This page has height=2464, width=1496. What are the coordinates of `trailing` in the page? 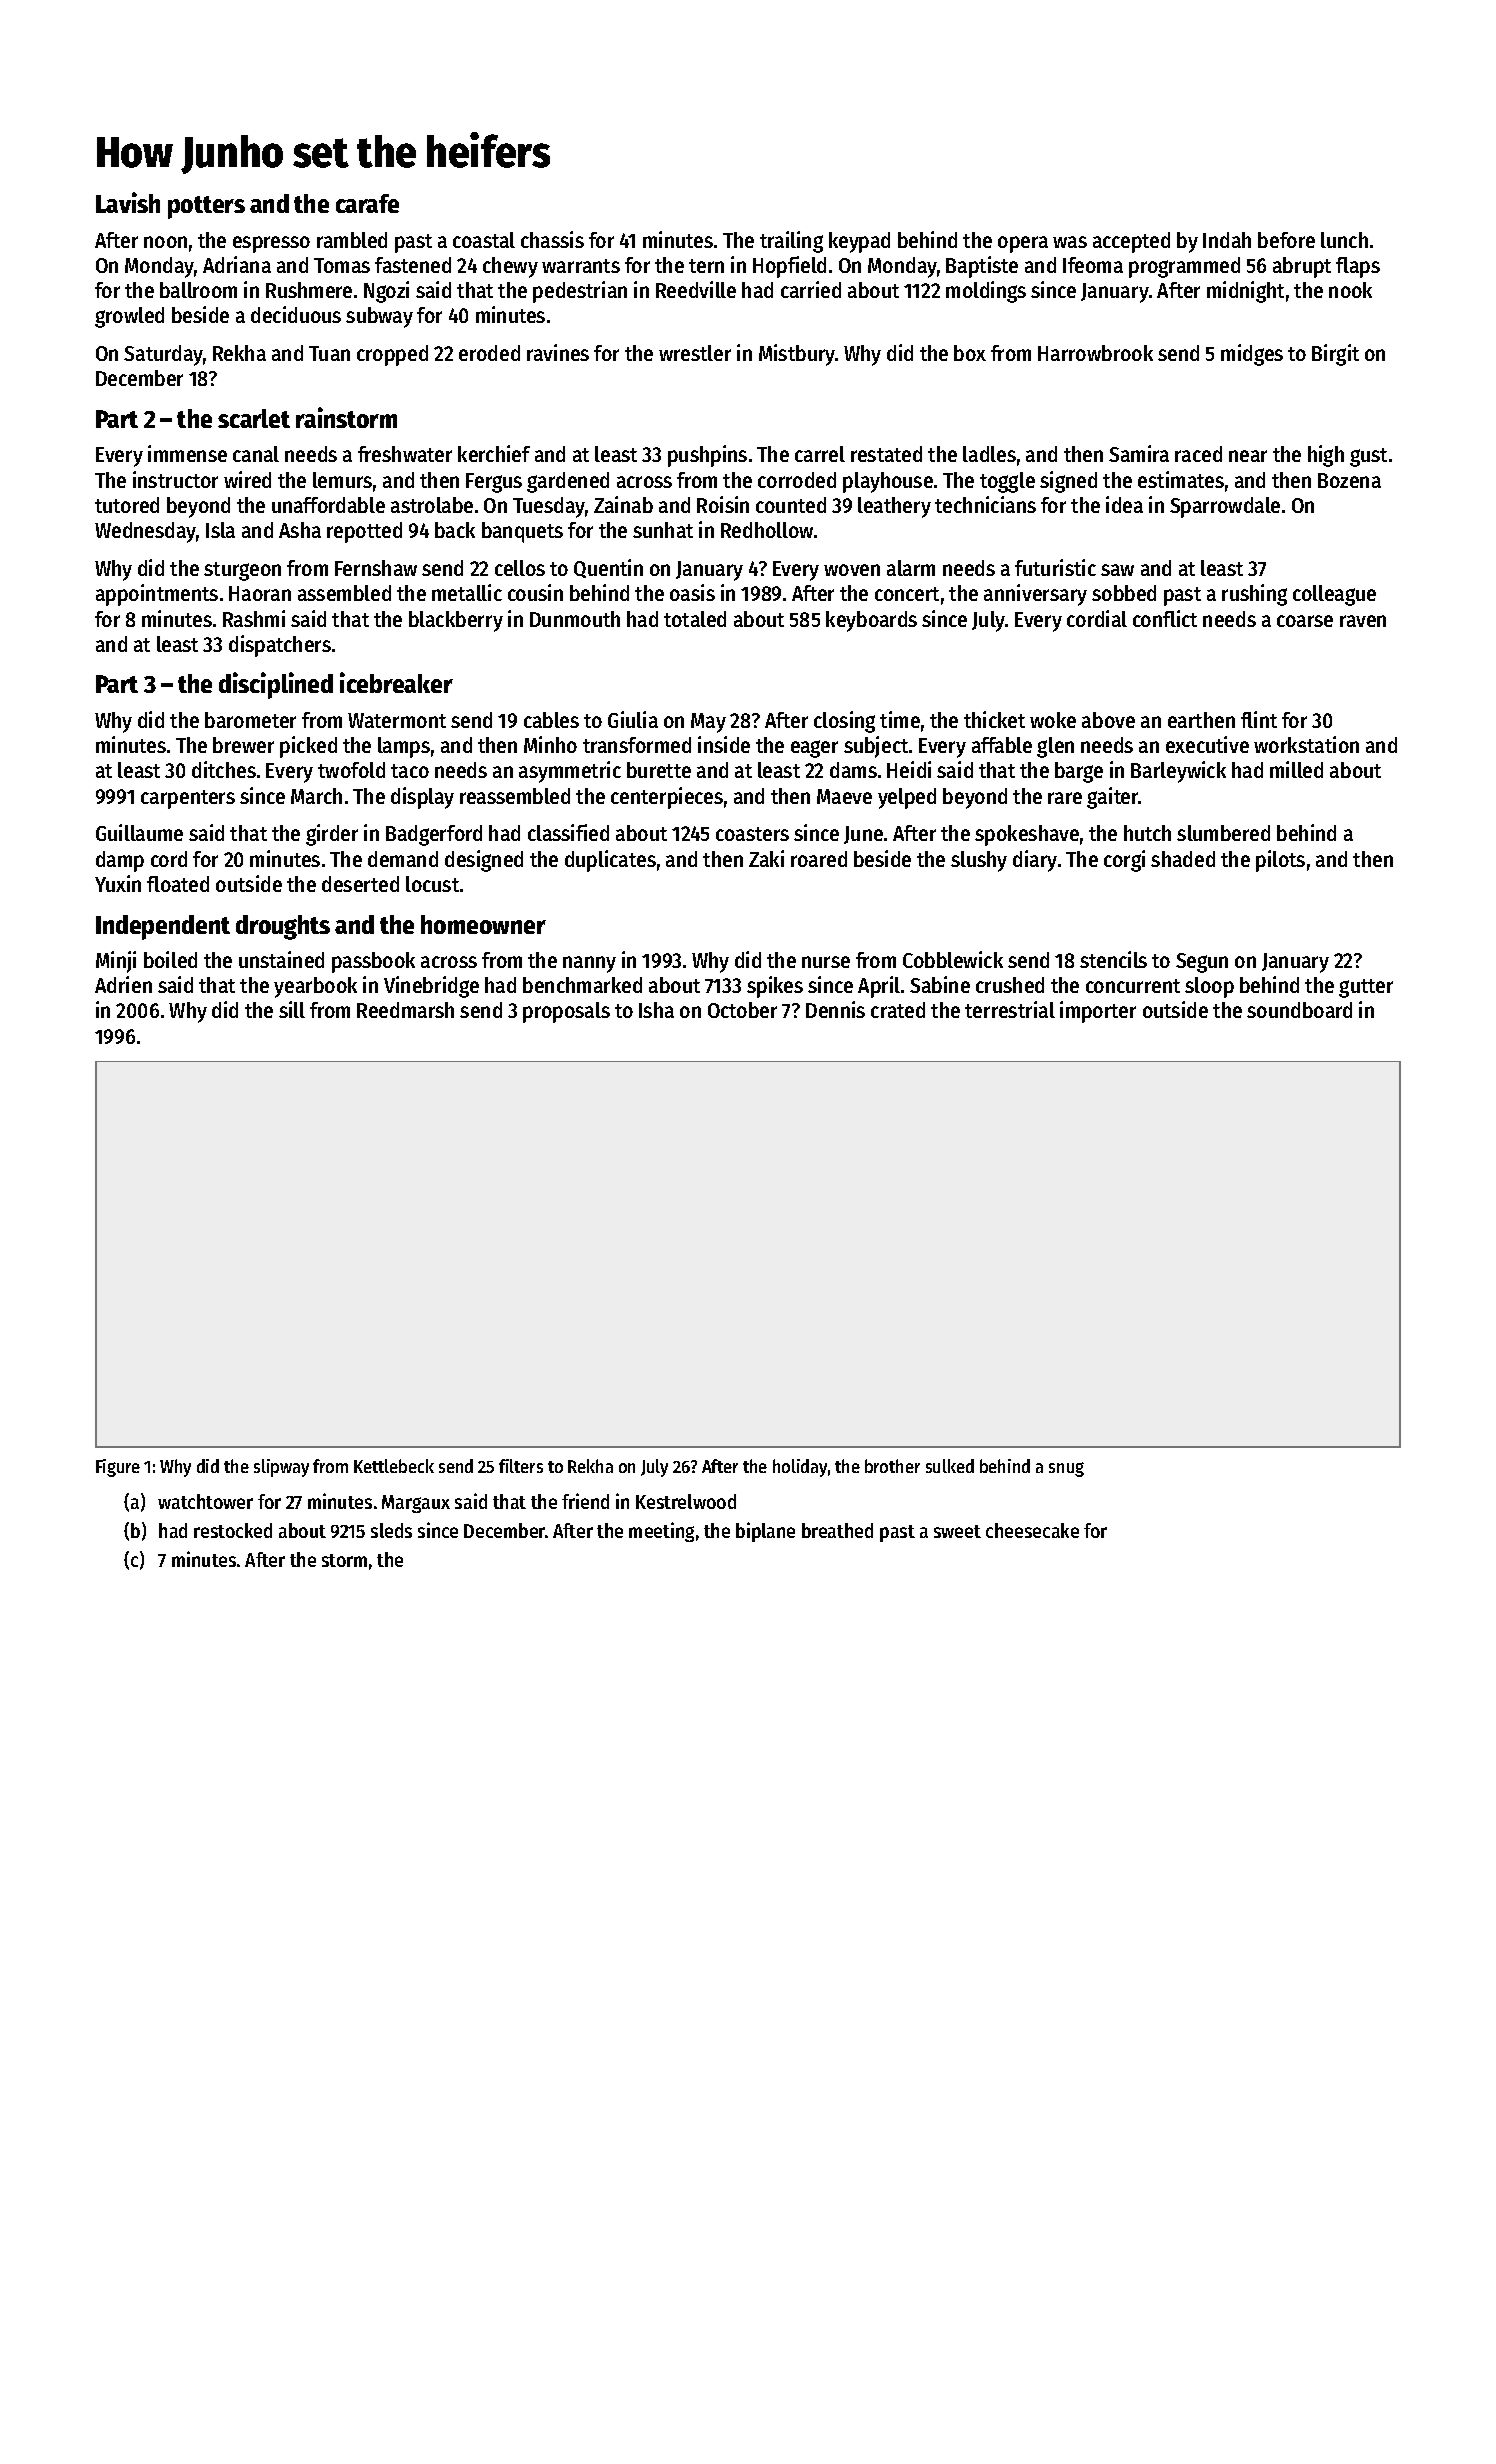 It's located at (791, 242).
